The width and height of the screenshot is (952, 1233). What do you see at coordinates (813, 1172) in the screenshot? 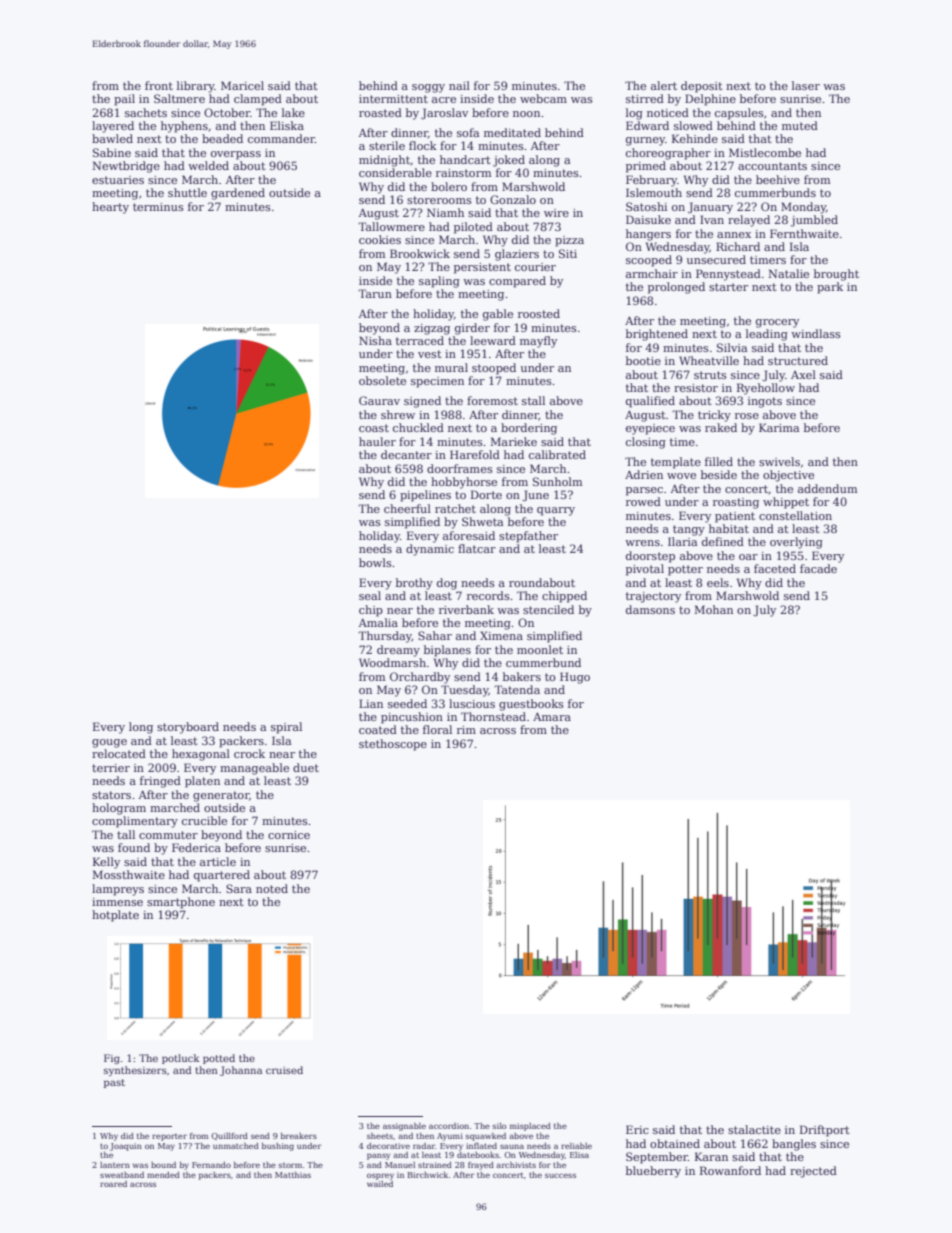
I see `rejected` at bounding box center [813, 1172].
